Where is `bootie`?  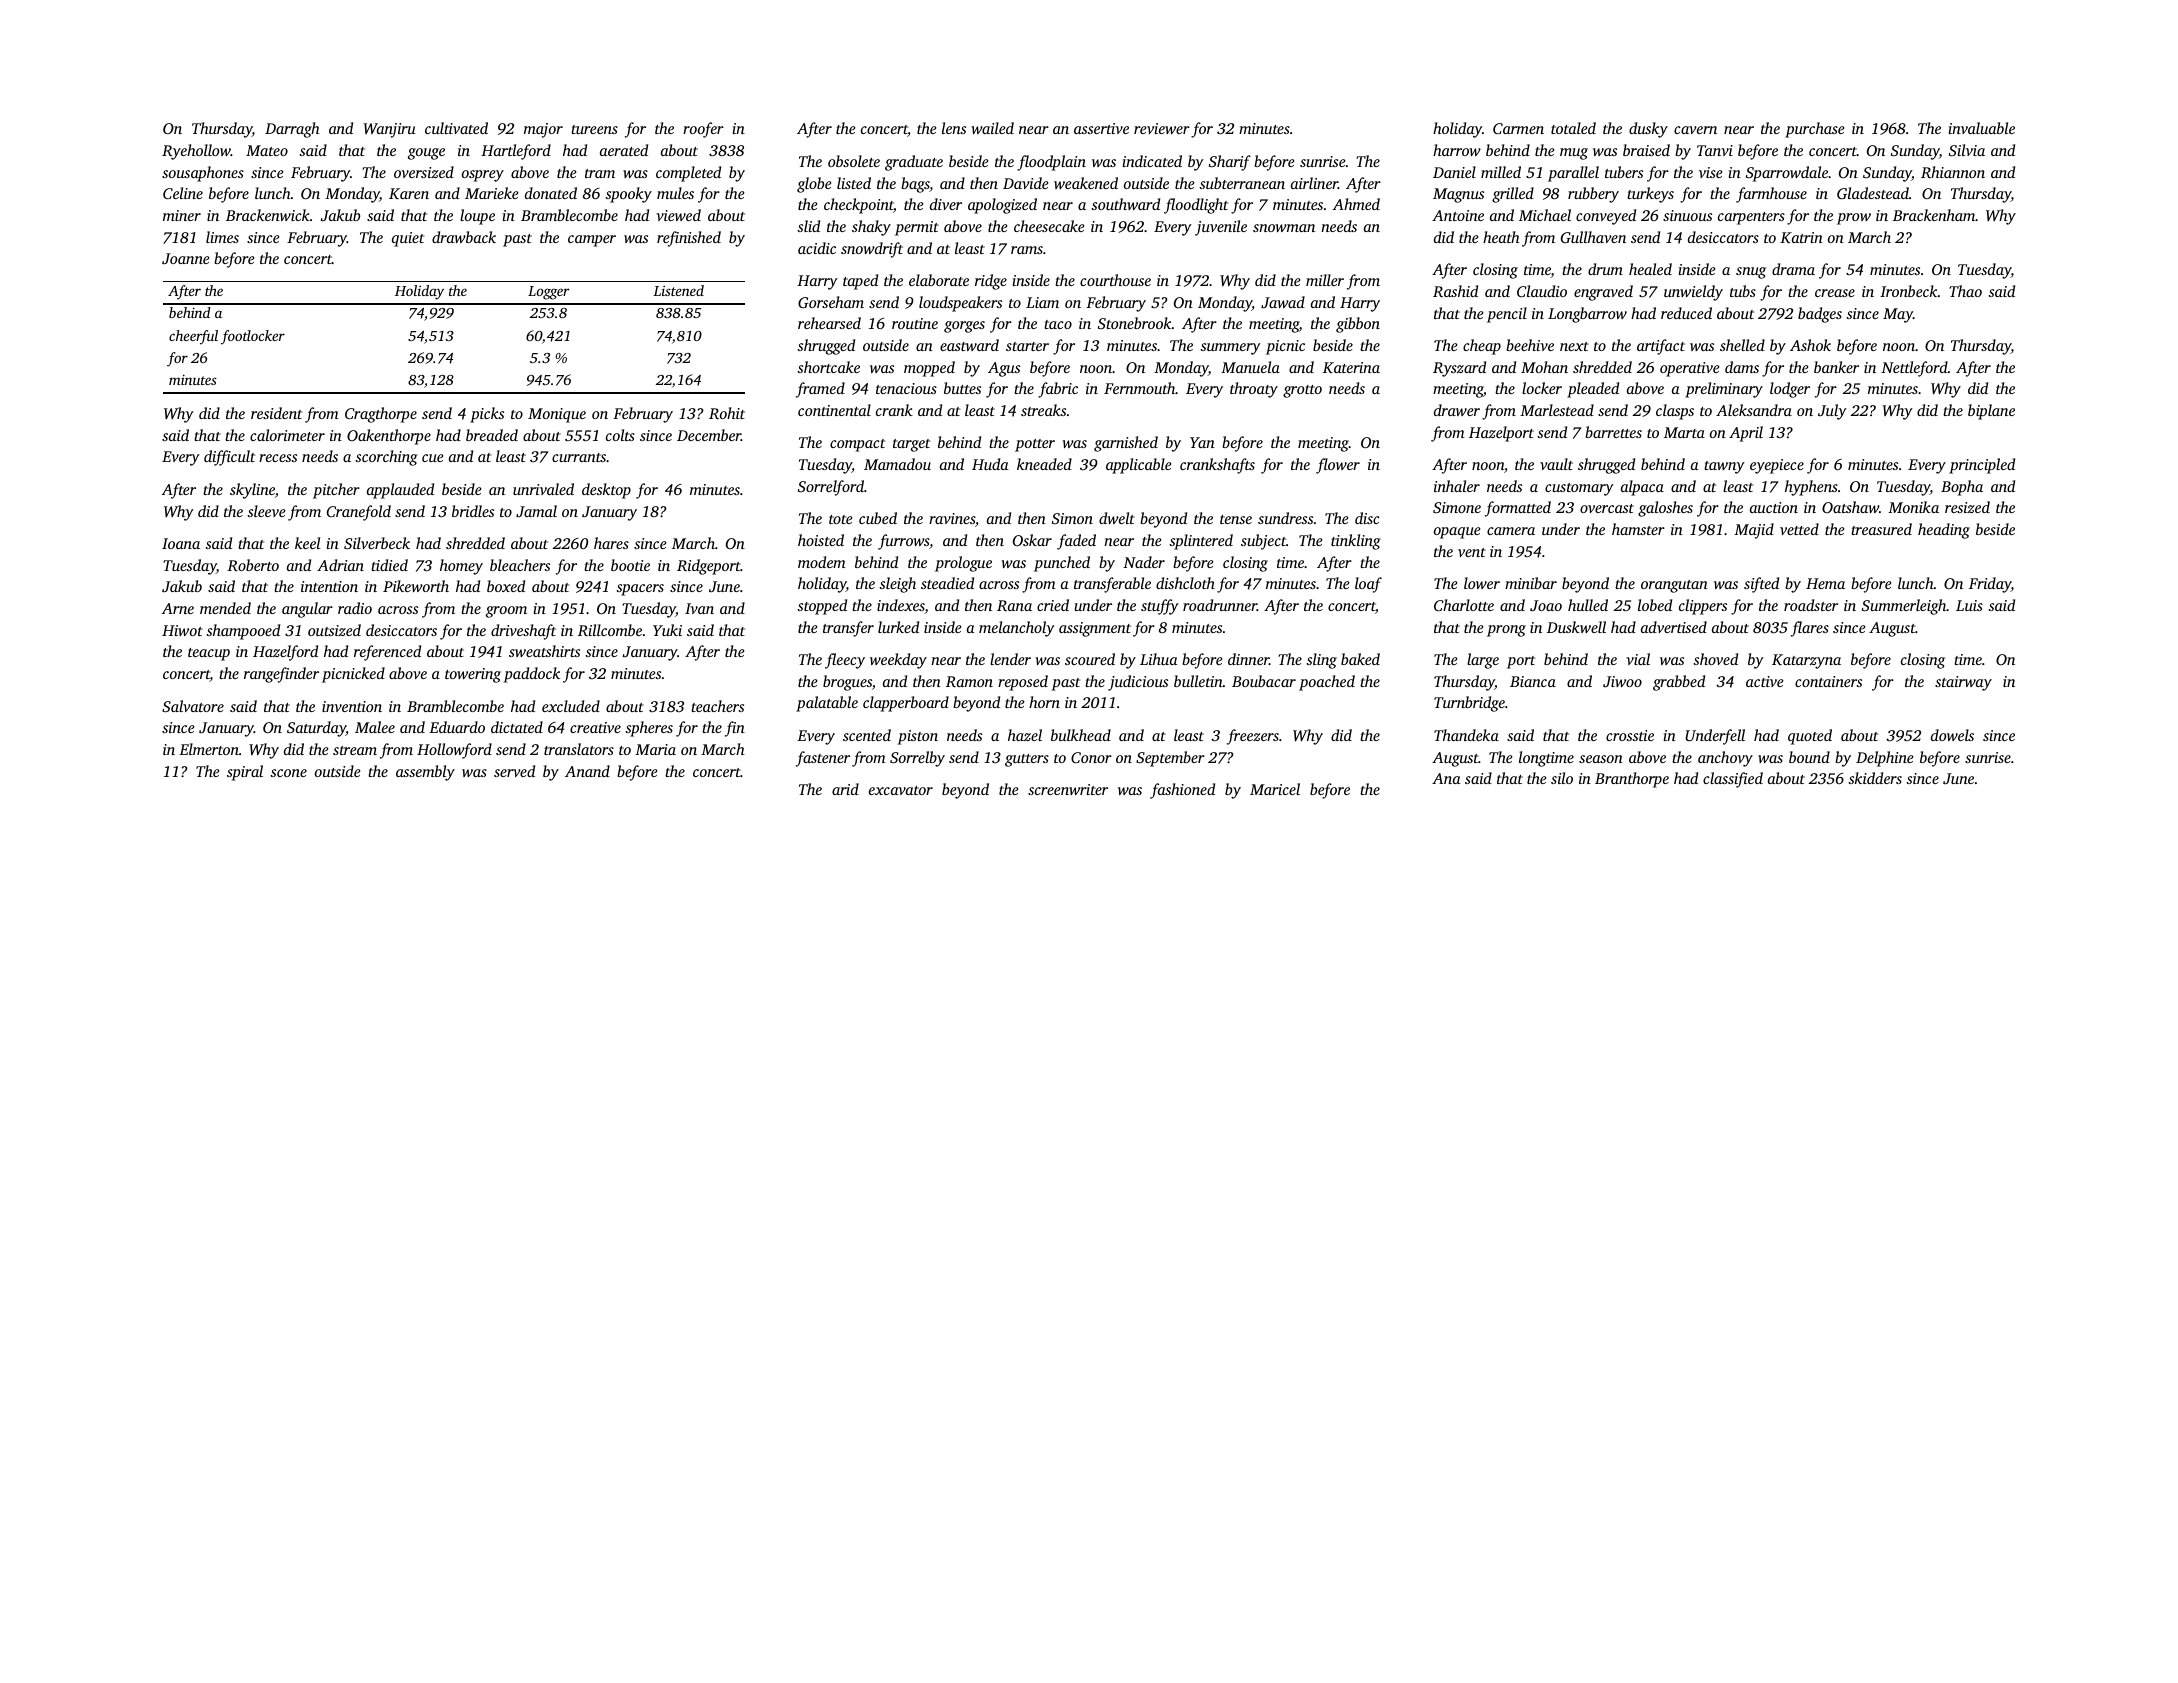
bootie is located at coordinates (630, 565).
